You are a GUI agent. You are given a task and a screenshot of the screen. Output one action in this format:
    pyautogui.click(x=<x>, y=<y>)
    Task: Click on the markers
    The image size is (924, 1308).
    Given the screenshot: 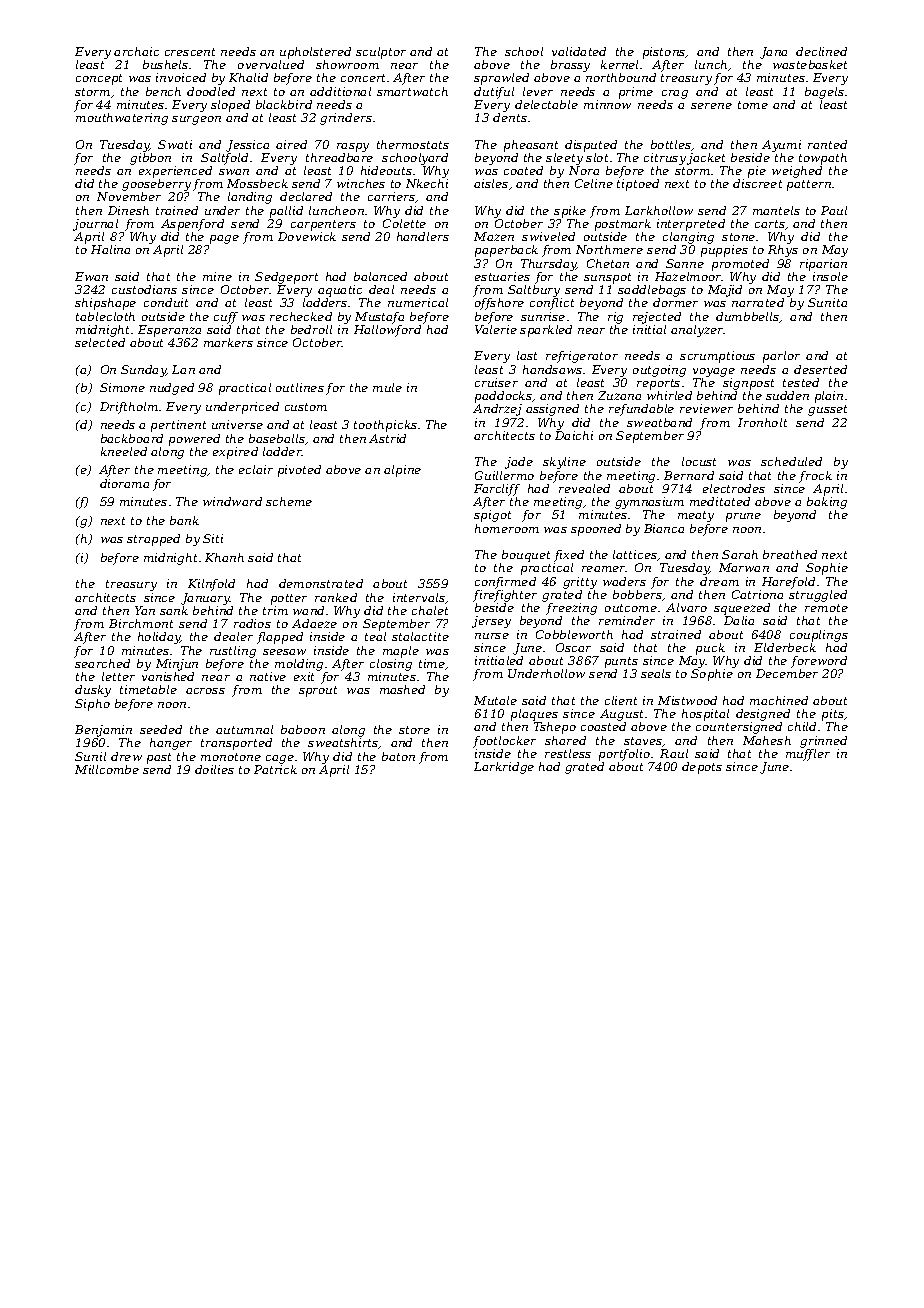 What is the action you would take?
    pyautogui.click(x=228, y=342)
